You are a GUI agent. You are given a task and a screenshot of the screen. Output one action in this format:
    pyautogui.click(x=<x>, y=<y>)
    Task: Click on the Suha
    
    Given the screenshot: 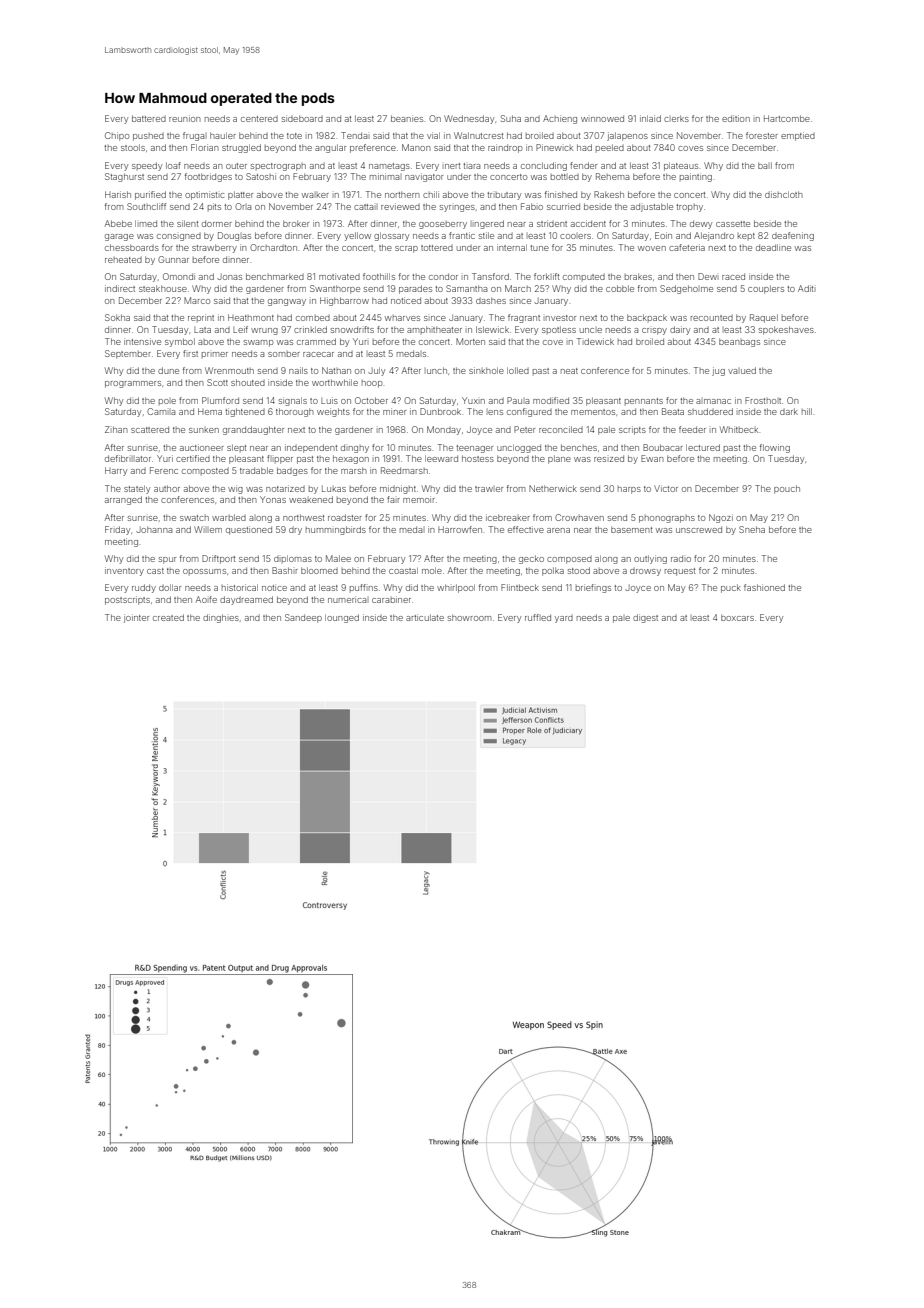 What is the action you would take?
    pyautogui.click(x=511, y=118)
